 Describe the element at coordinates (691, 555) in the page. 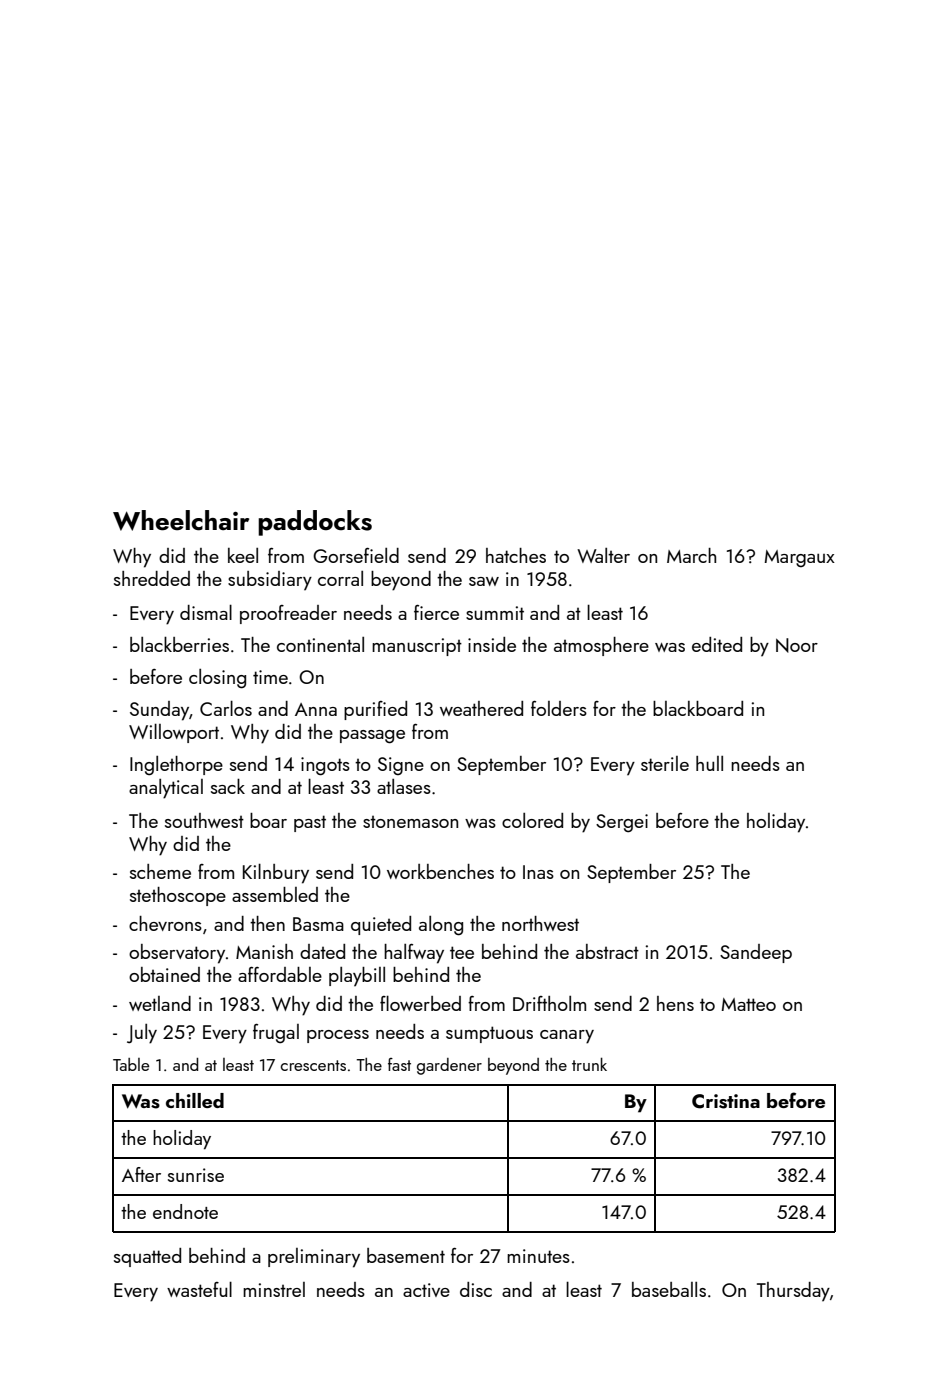

I see `March` at that location.
